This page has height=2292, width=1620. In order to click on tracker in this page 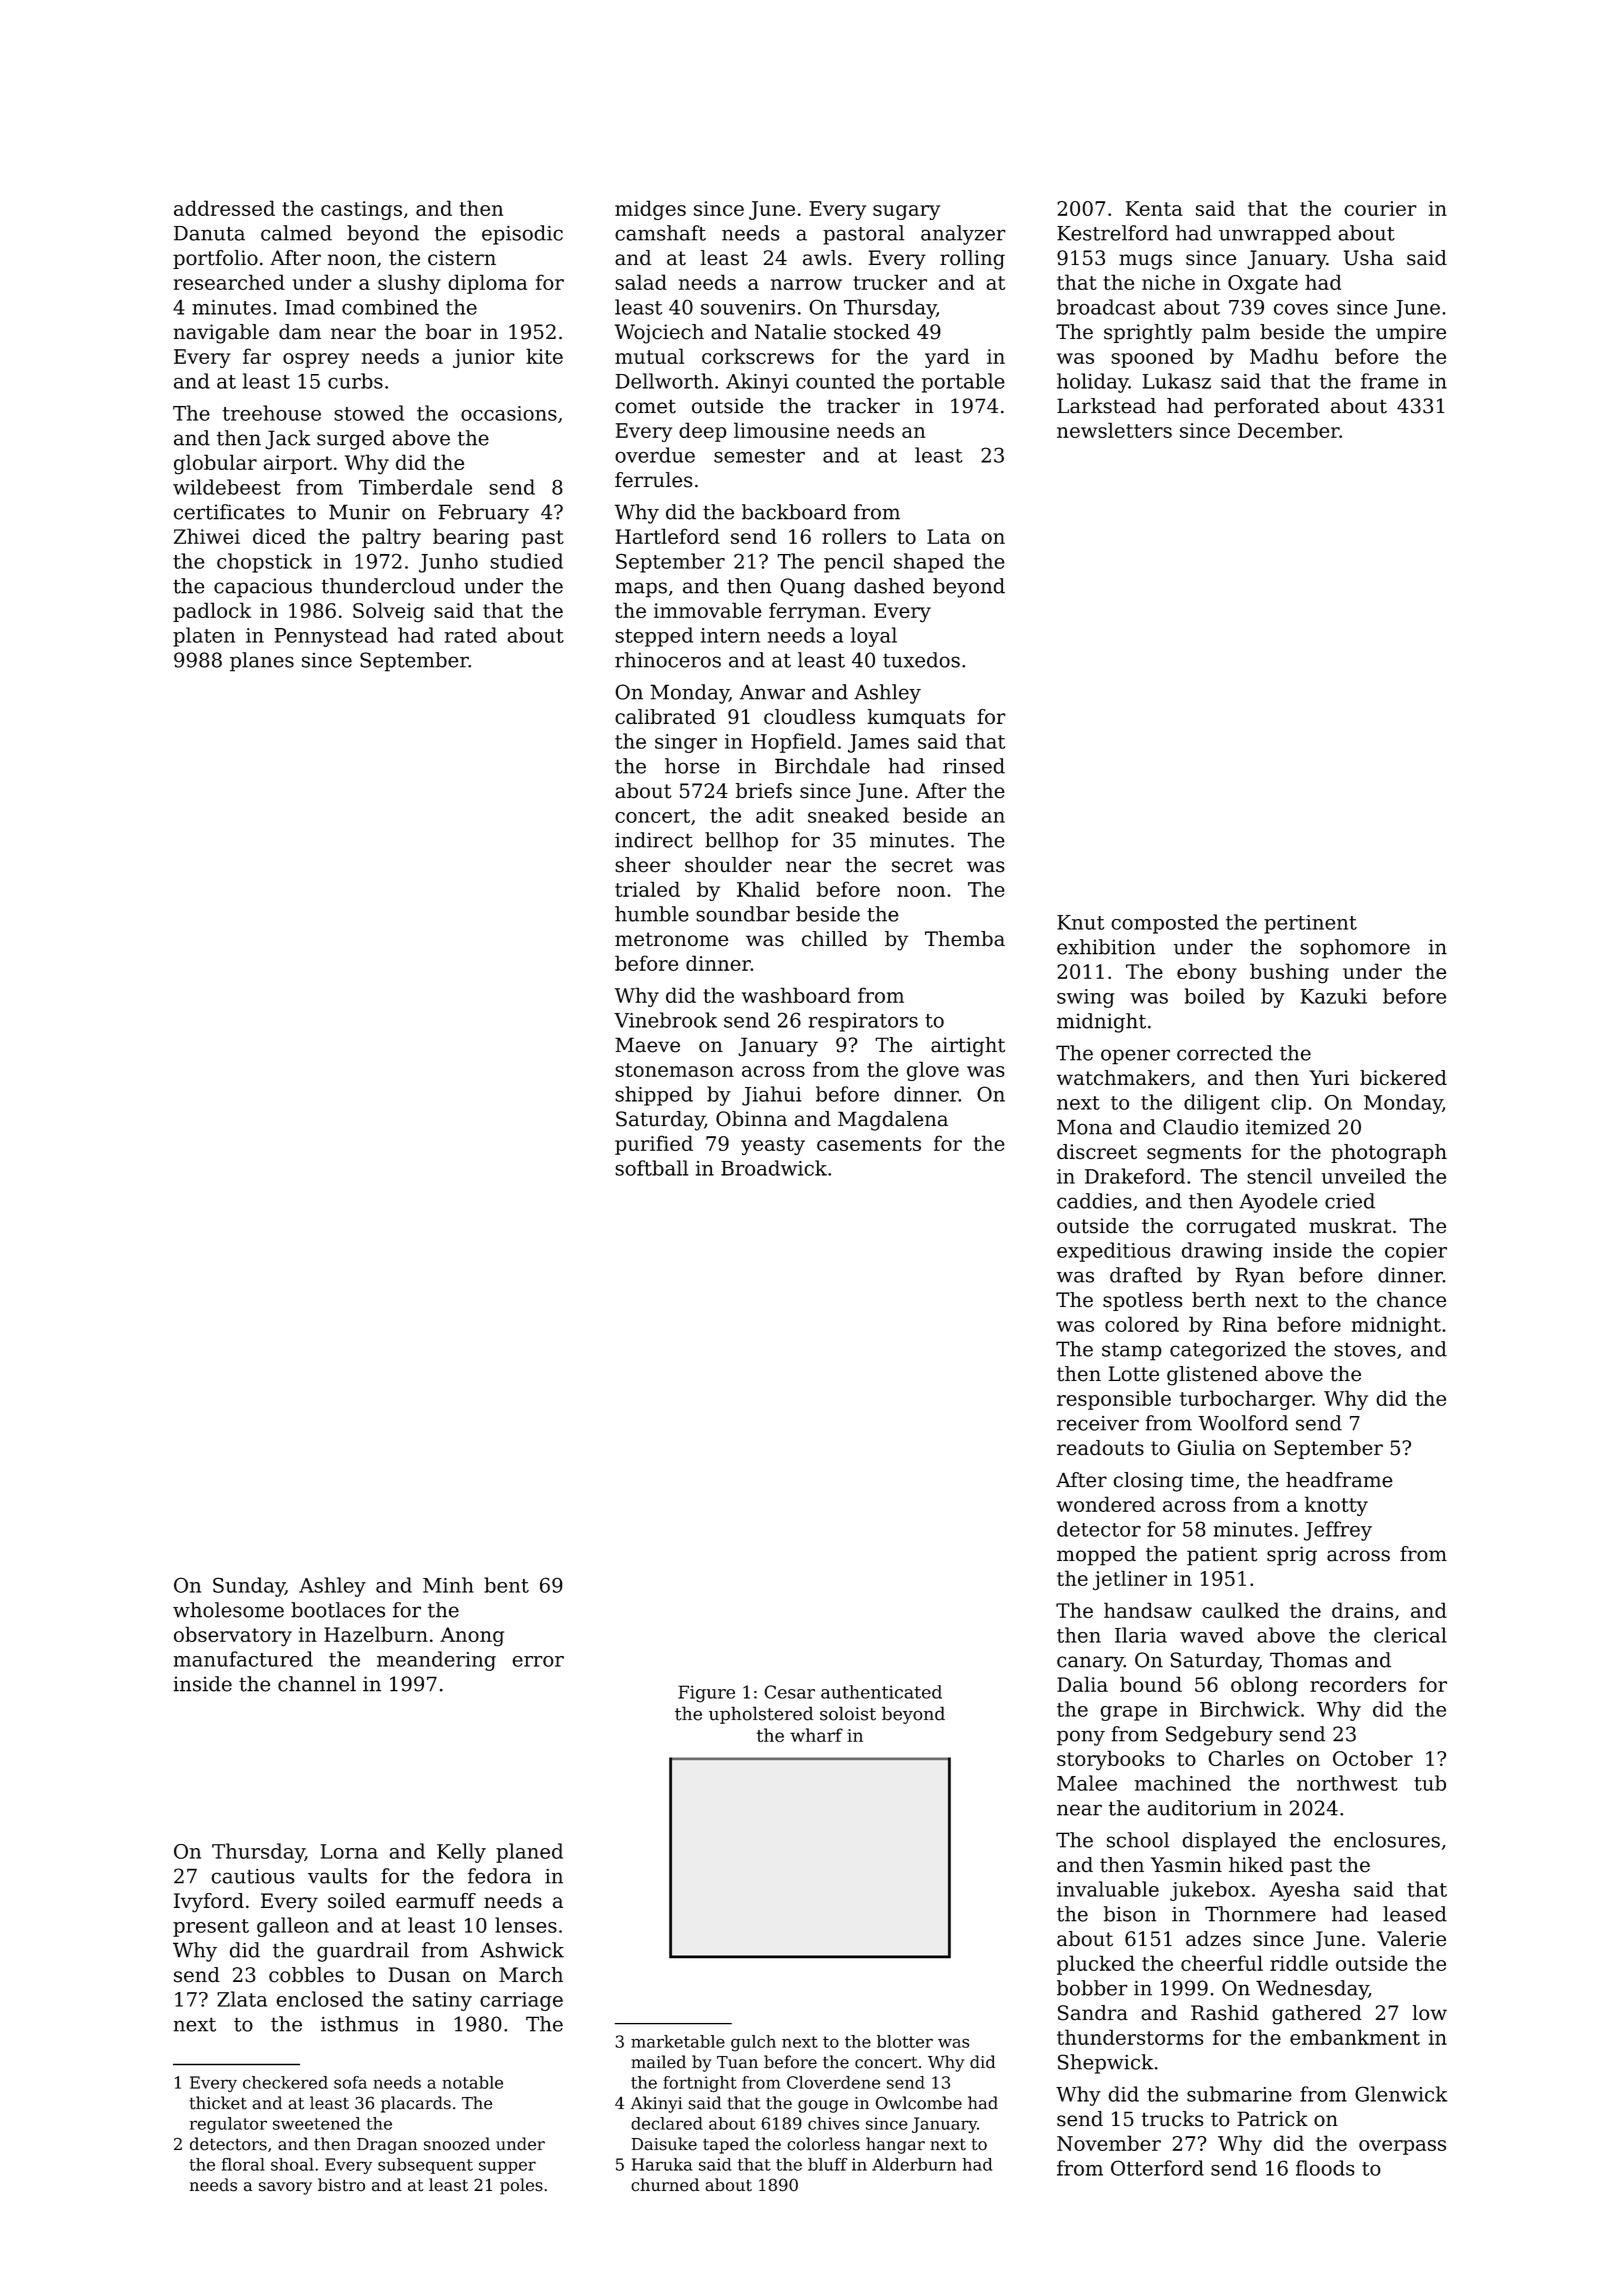, I will do `click(863, 406)`.
